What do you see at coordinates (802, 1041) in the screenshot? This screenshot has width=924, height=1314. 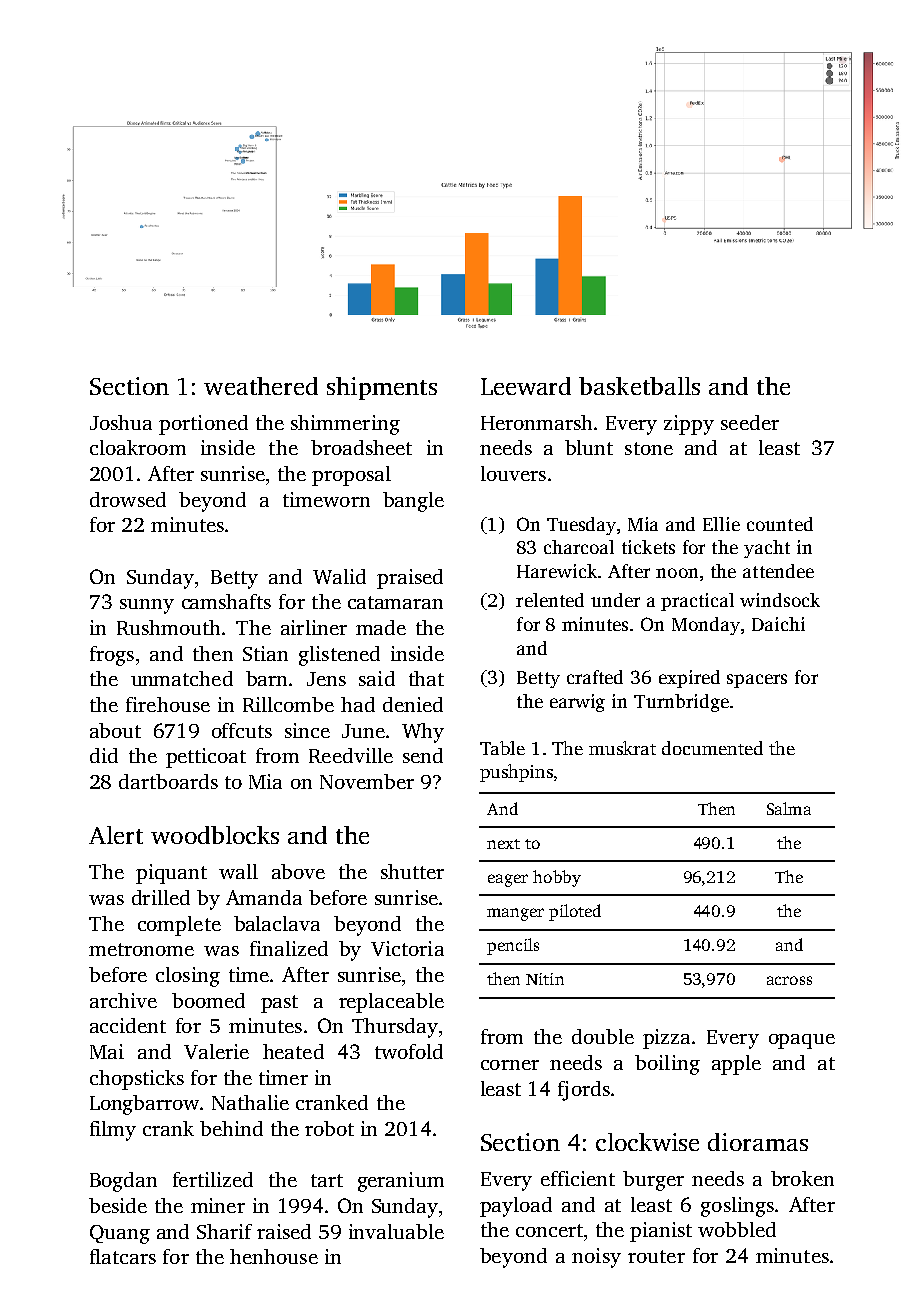 I see `opaque` at bounding box center [802, 1041].
